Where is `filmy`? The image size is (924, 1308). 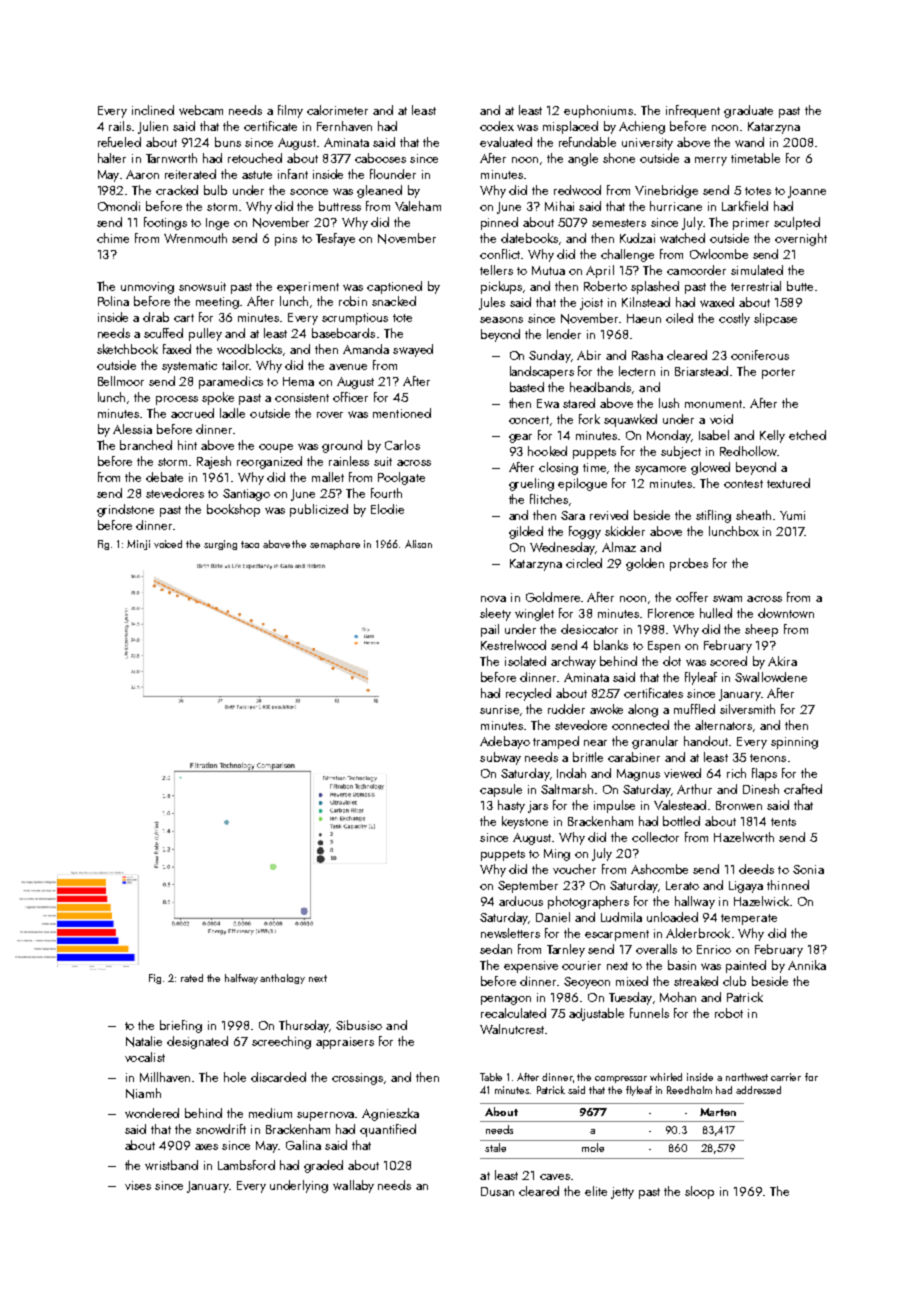 filmy is located at coordinates (290, 111).
